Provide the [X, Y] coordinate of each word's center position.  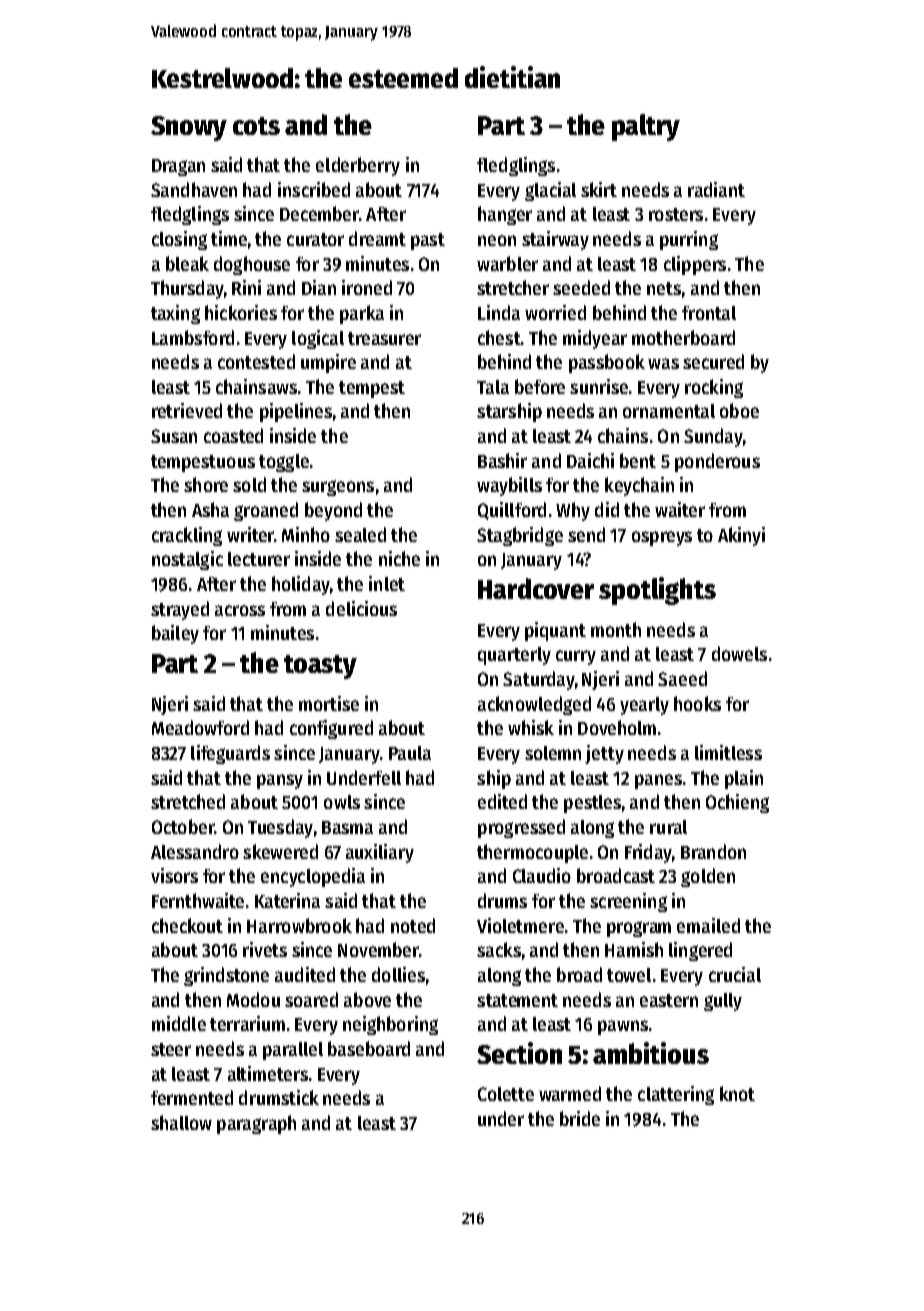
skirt [599, 189]
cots [256, 126]
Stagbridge [520, 536]
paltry [646, 127]
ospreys [662, 538]
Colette [506, 1094]
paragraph [256, 1124]
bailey [175, 634]
